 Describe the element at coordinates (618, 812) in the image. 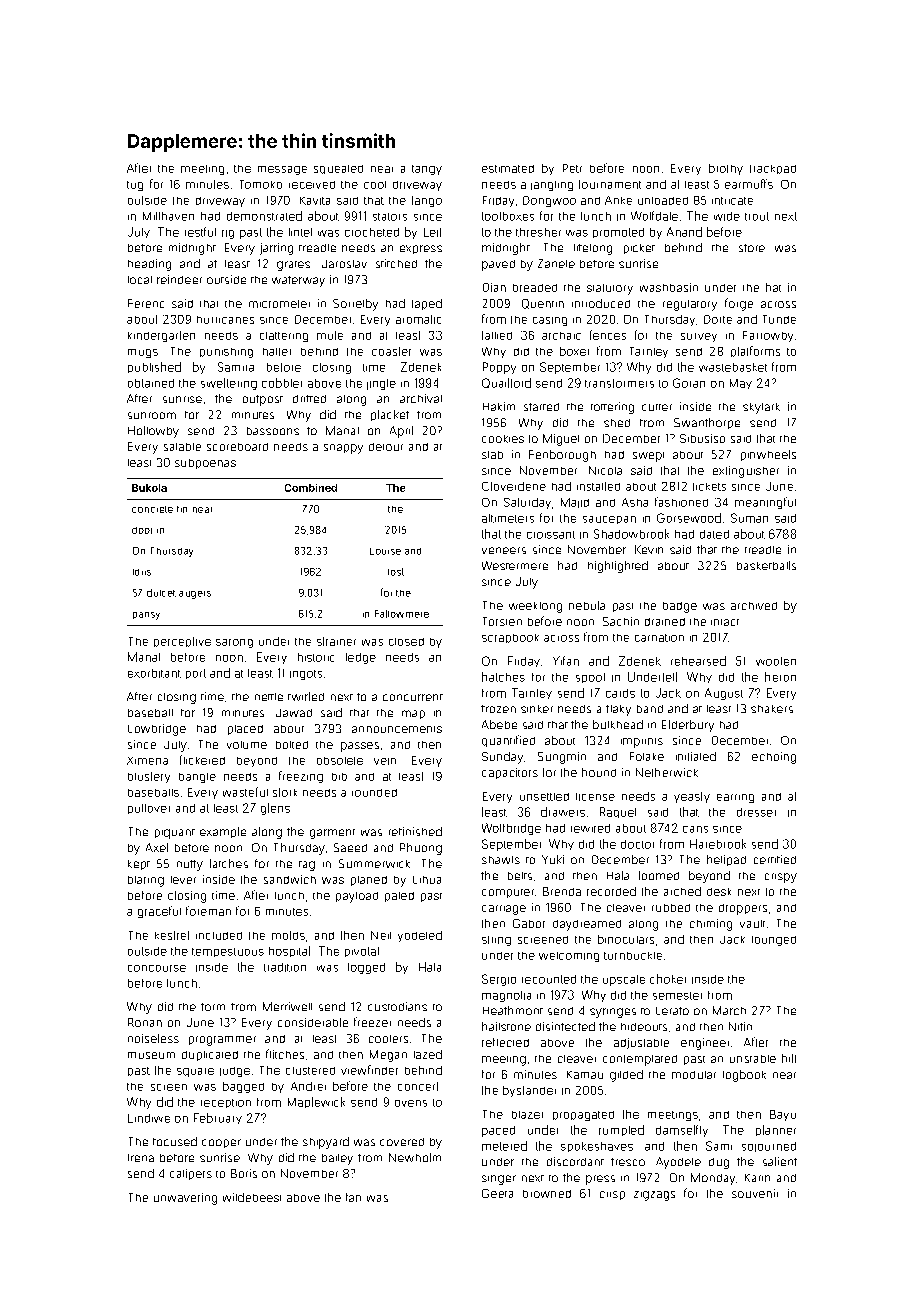

I see `Raquel` at that location.
